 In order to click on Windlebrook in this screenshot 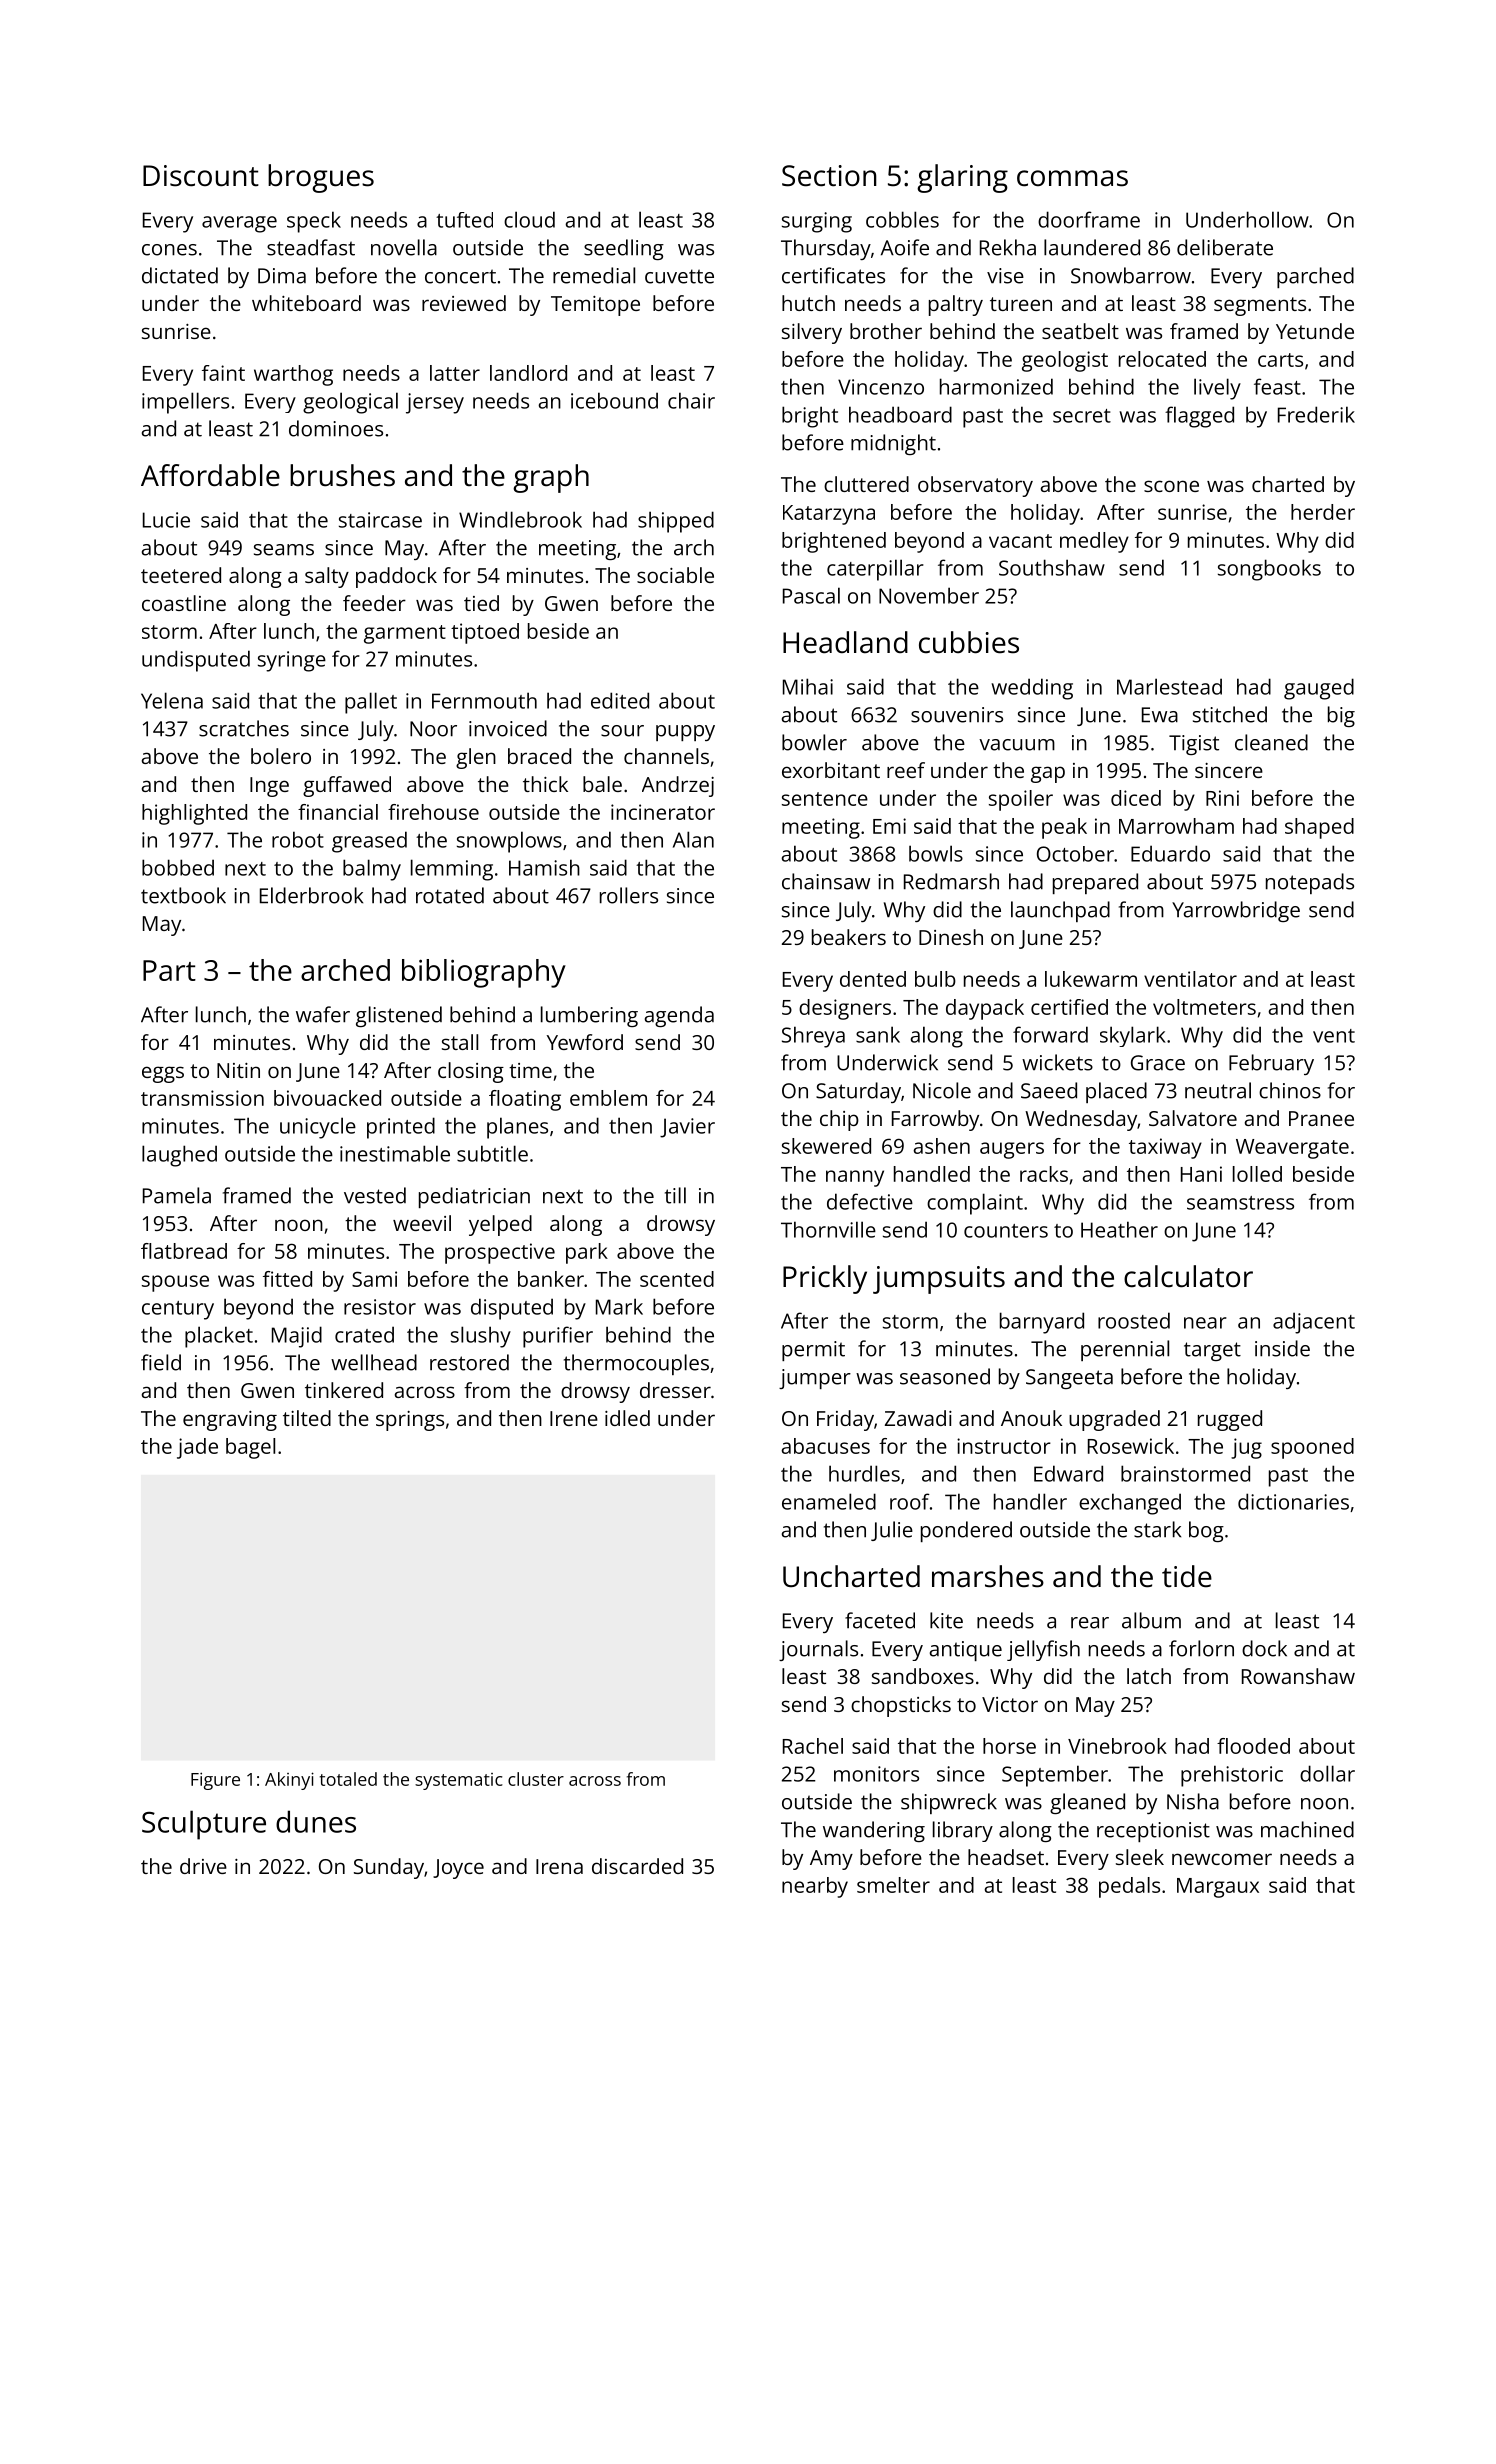, I will do `click(520, 519)`.
